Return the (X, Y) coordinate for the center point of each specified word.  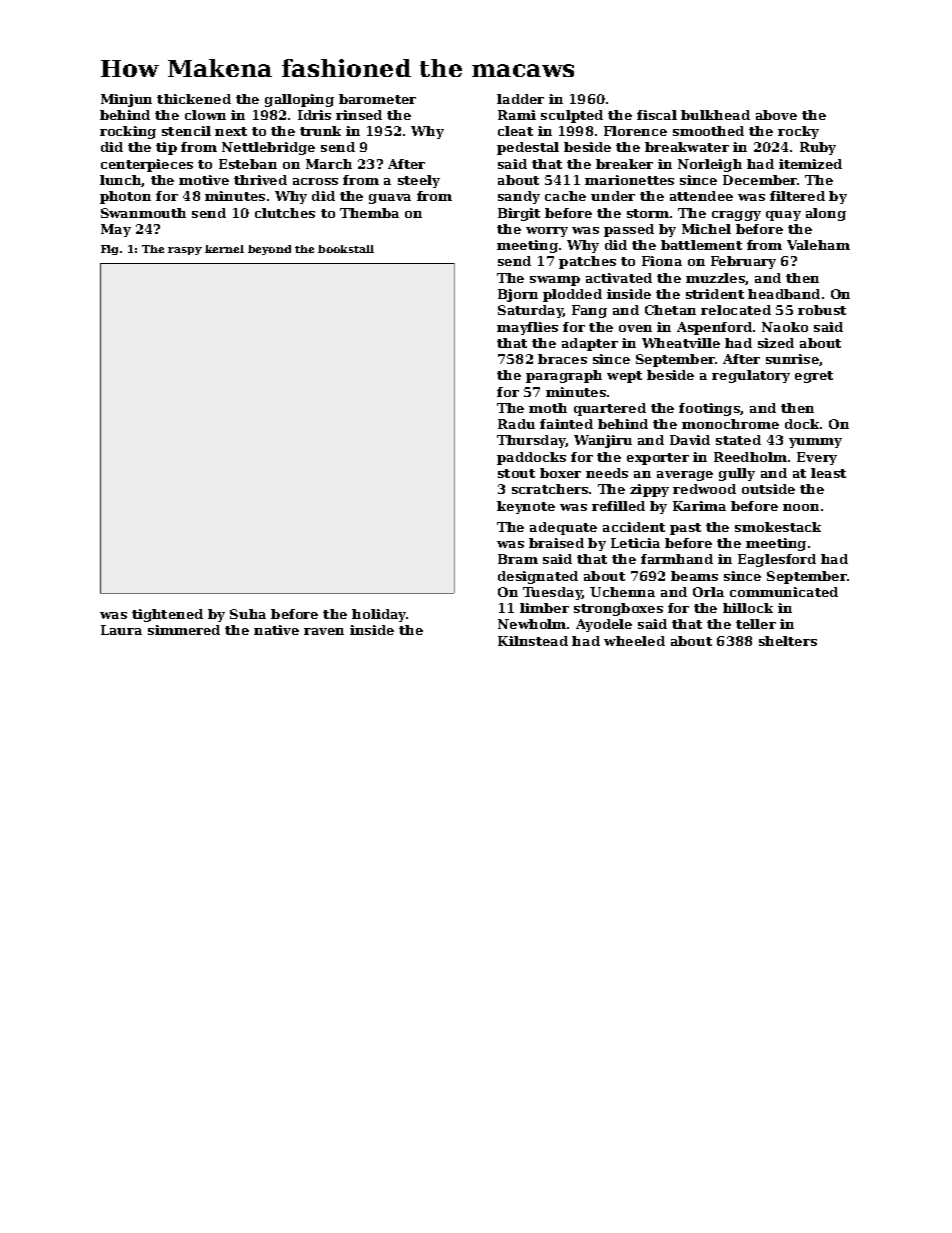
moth (548, 408)
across (315, 181)
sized (776, 343)
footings (709, 409)
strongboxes (618, 609)
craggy (736, 216)
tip (166, 148)
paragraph (564, 376)
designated (538, 577)
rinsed (359, 115)
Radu (516, 424)
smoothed (708, 131)
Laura (121, 630)
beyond (269, 250)
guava (390, 199)
